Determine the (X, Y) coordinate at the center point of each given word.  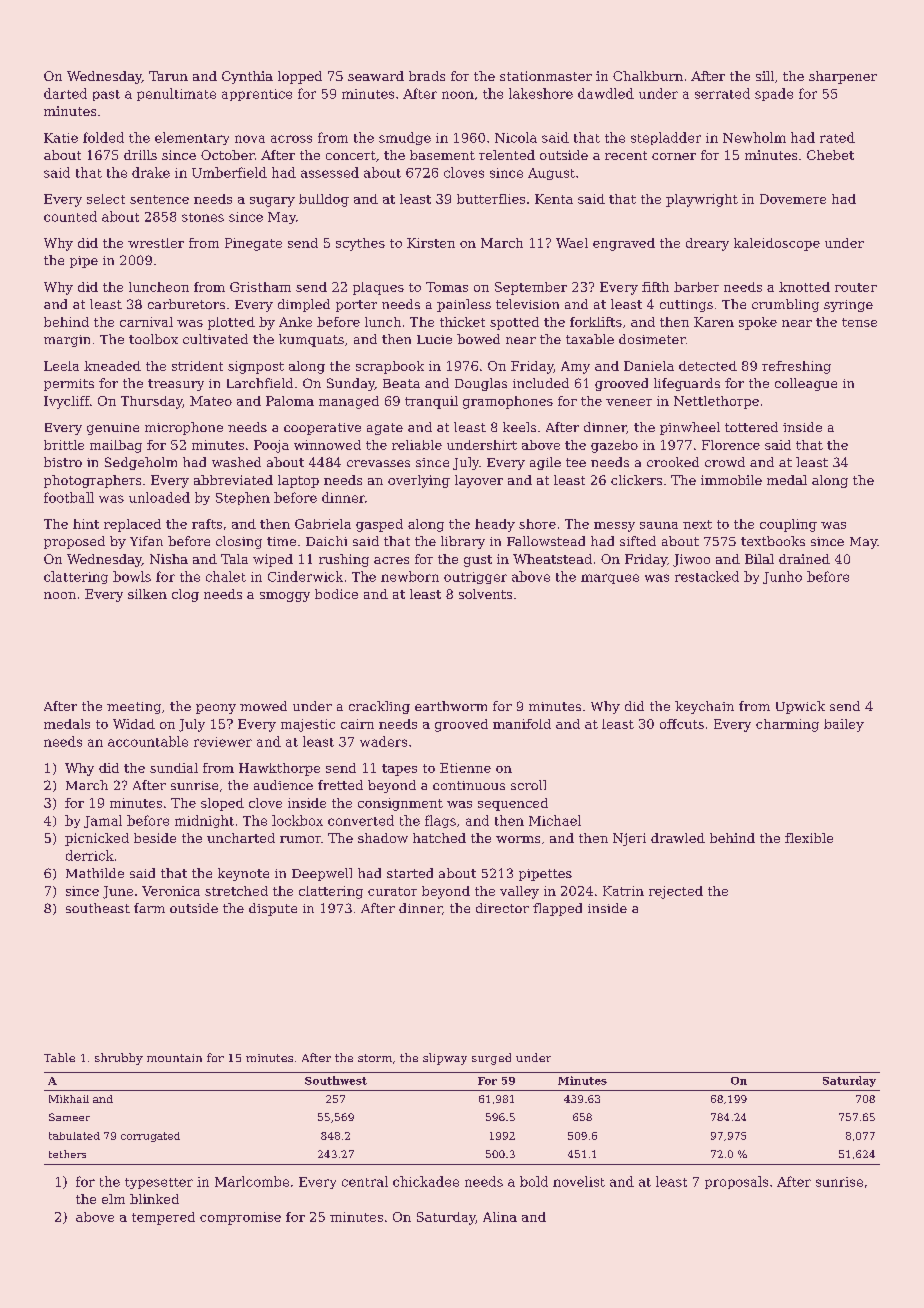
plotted (231, 323)
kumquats (311, 340)
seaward (376, 76)
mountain (174, 1058)
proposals (736, 1182)
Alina (500, 1217)
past (106, 95)
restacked (707, 576)
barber (696, 287)
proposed (74, 542)
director (502, 908)
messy (614, 527)
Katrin (623, 891)
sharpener (843, 77)
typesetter (159, 1183)
